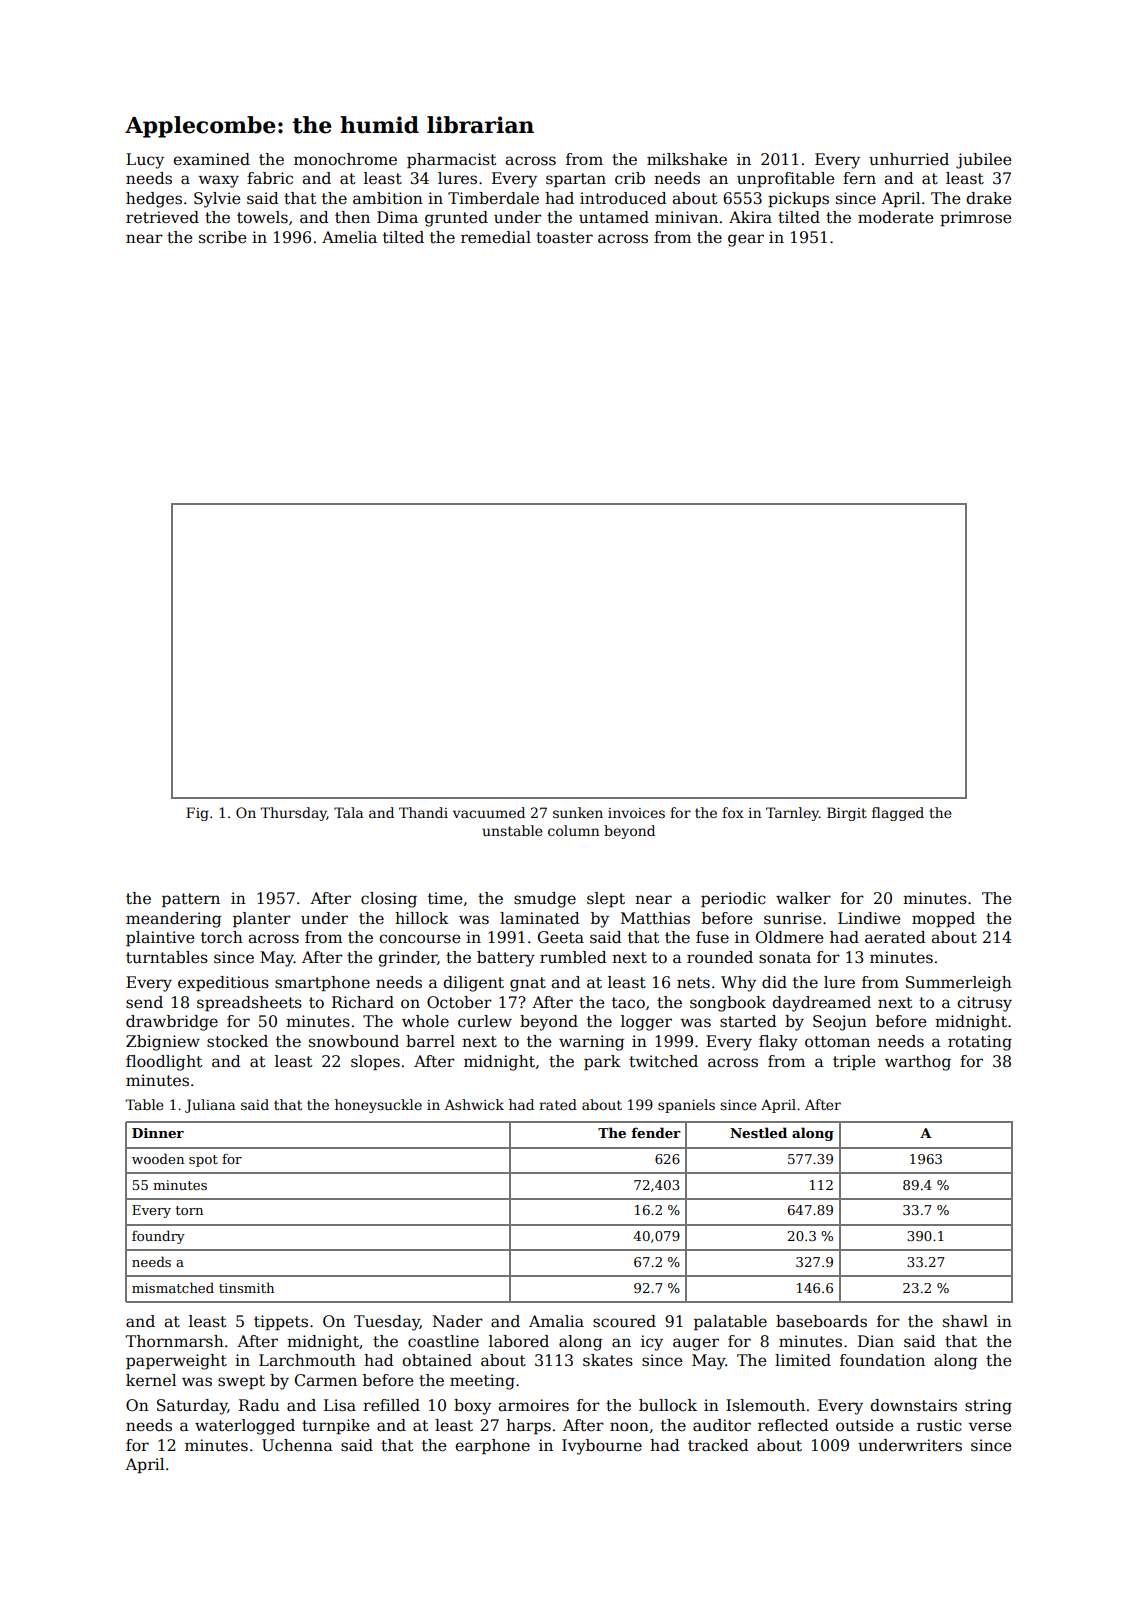 This screenshot has height=1610, width=1138. I want to click on gear, so click(746, 240).
